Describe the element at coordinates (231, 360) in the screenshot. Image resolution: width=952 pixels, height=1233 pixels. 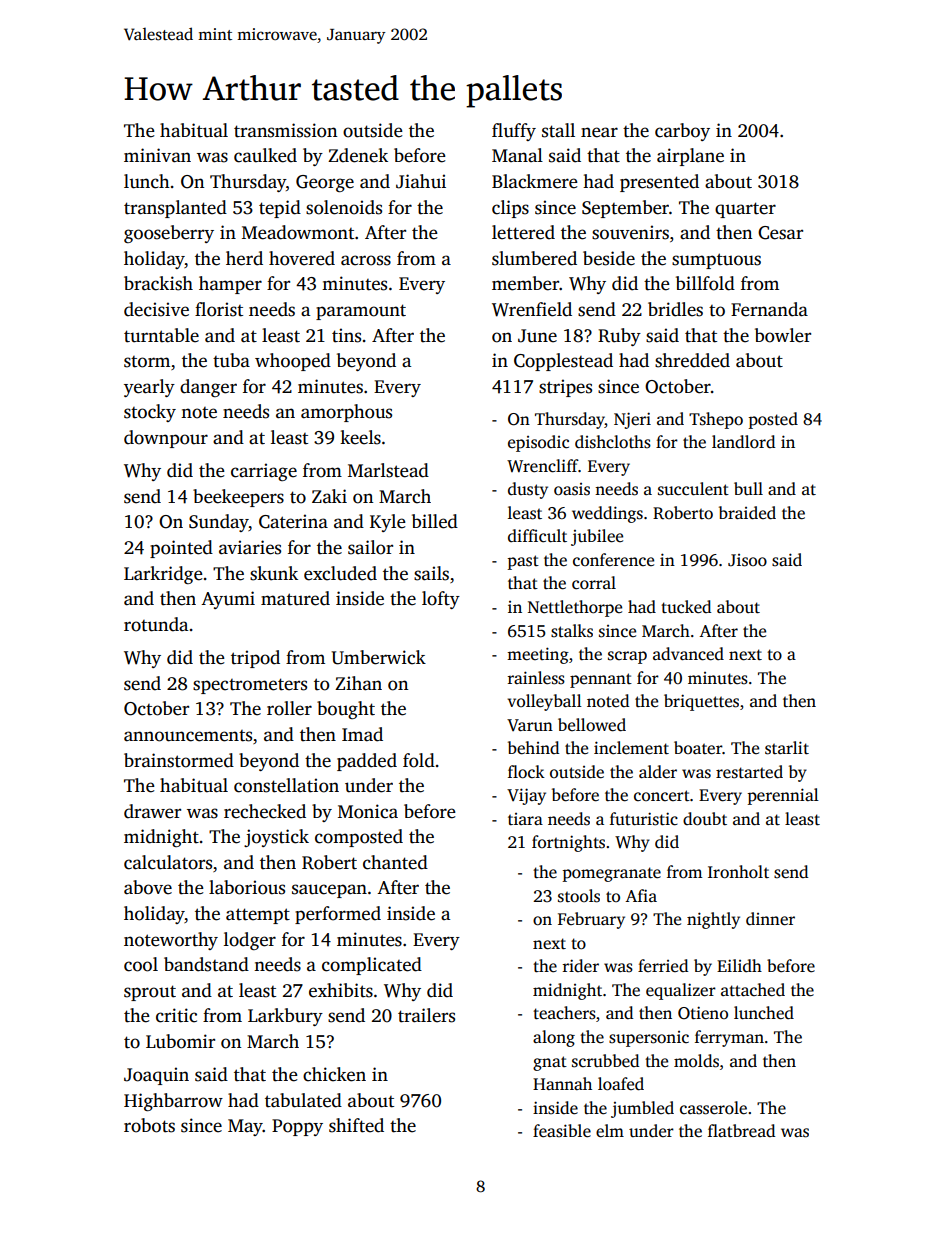
I see `tuba` at that location.
